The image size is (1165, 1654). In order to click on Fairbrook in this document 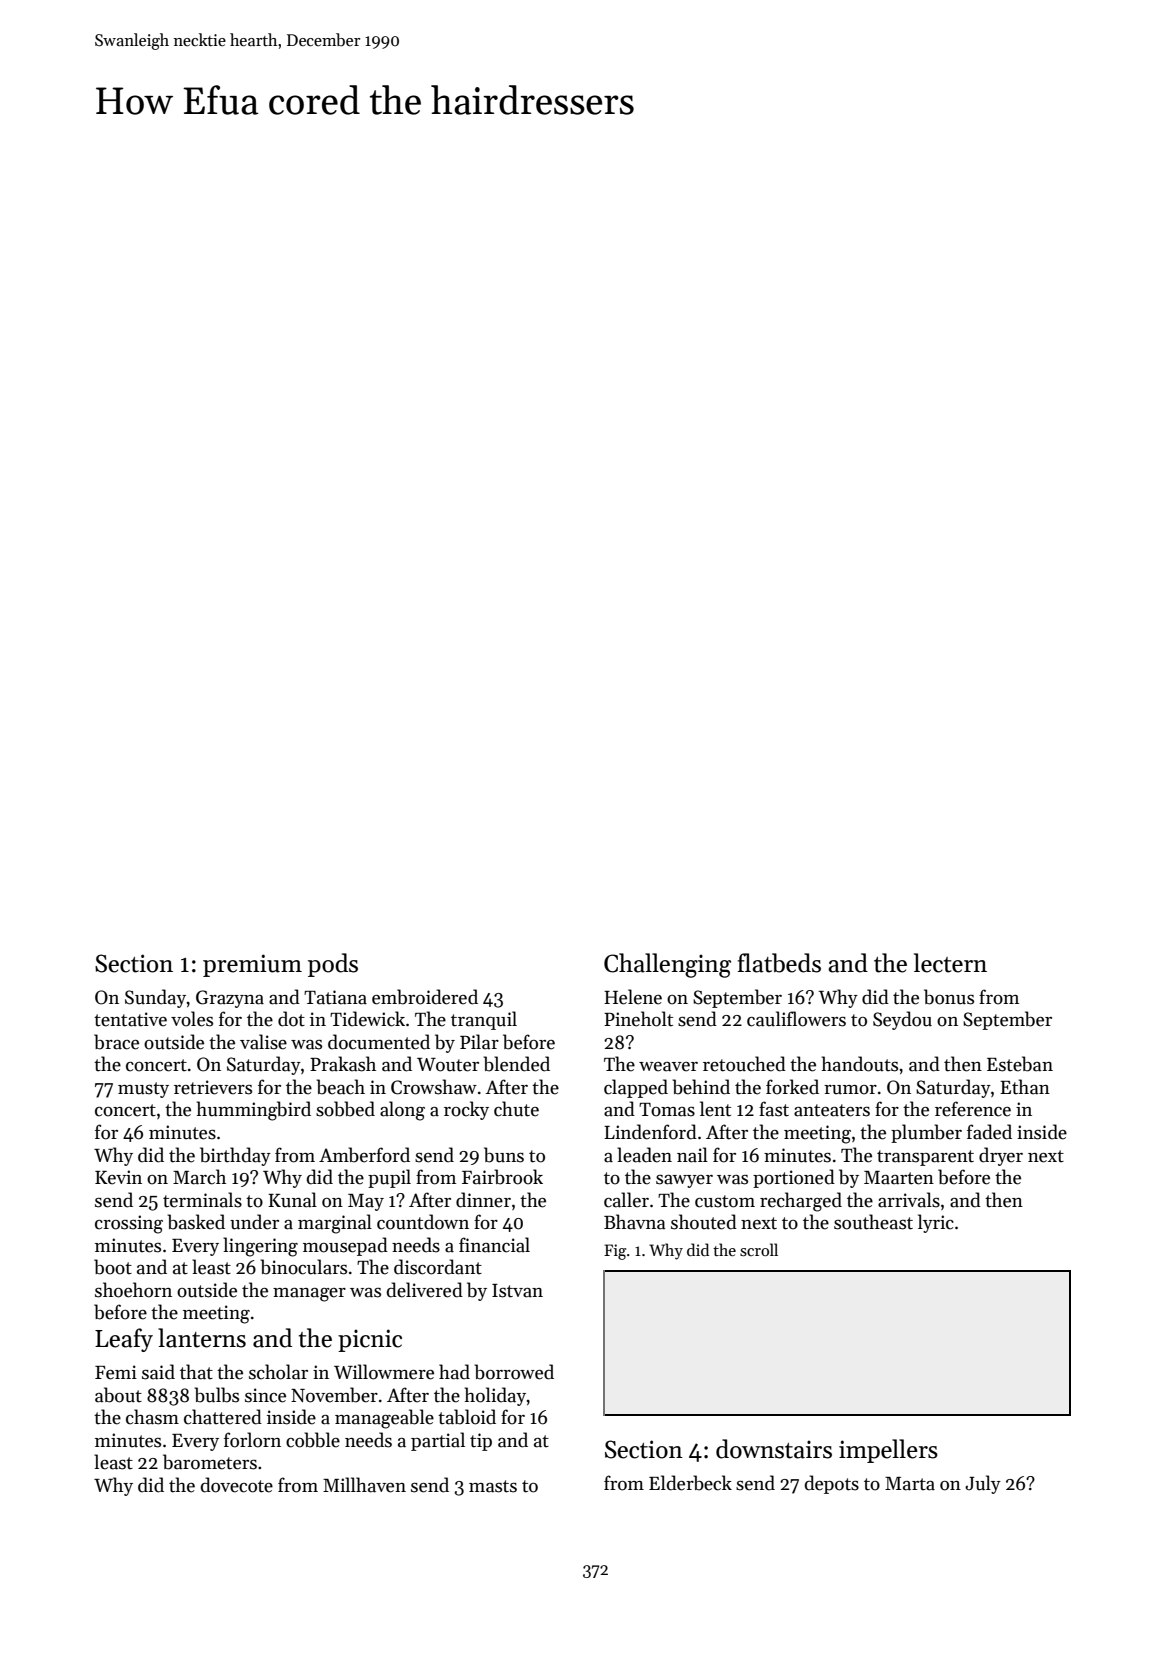, I will do `click(502, 1177)`.
